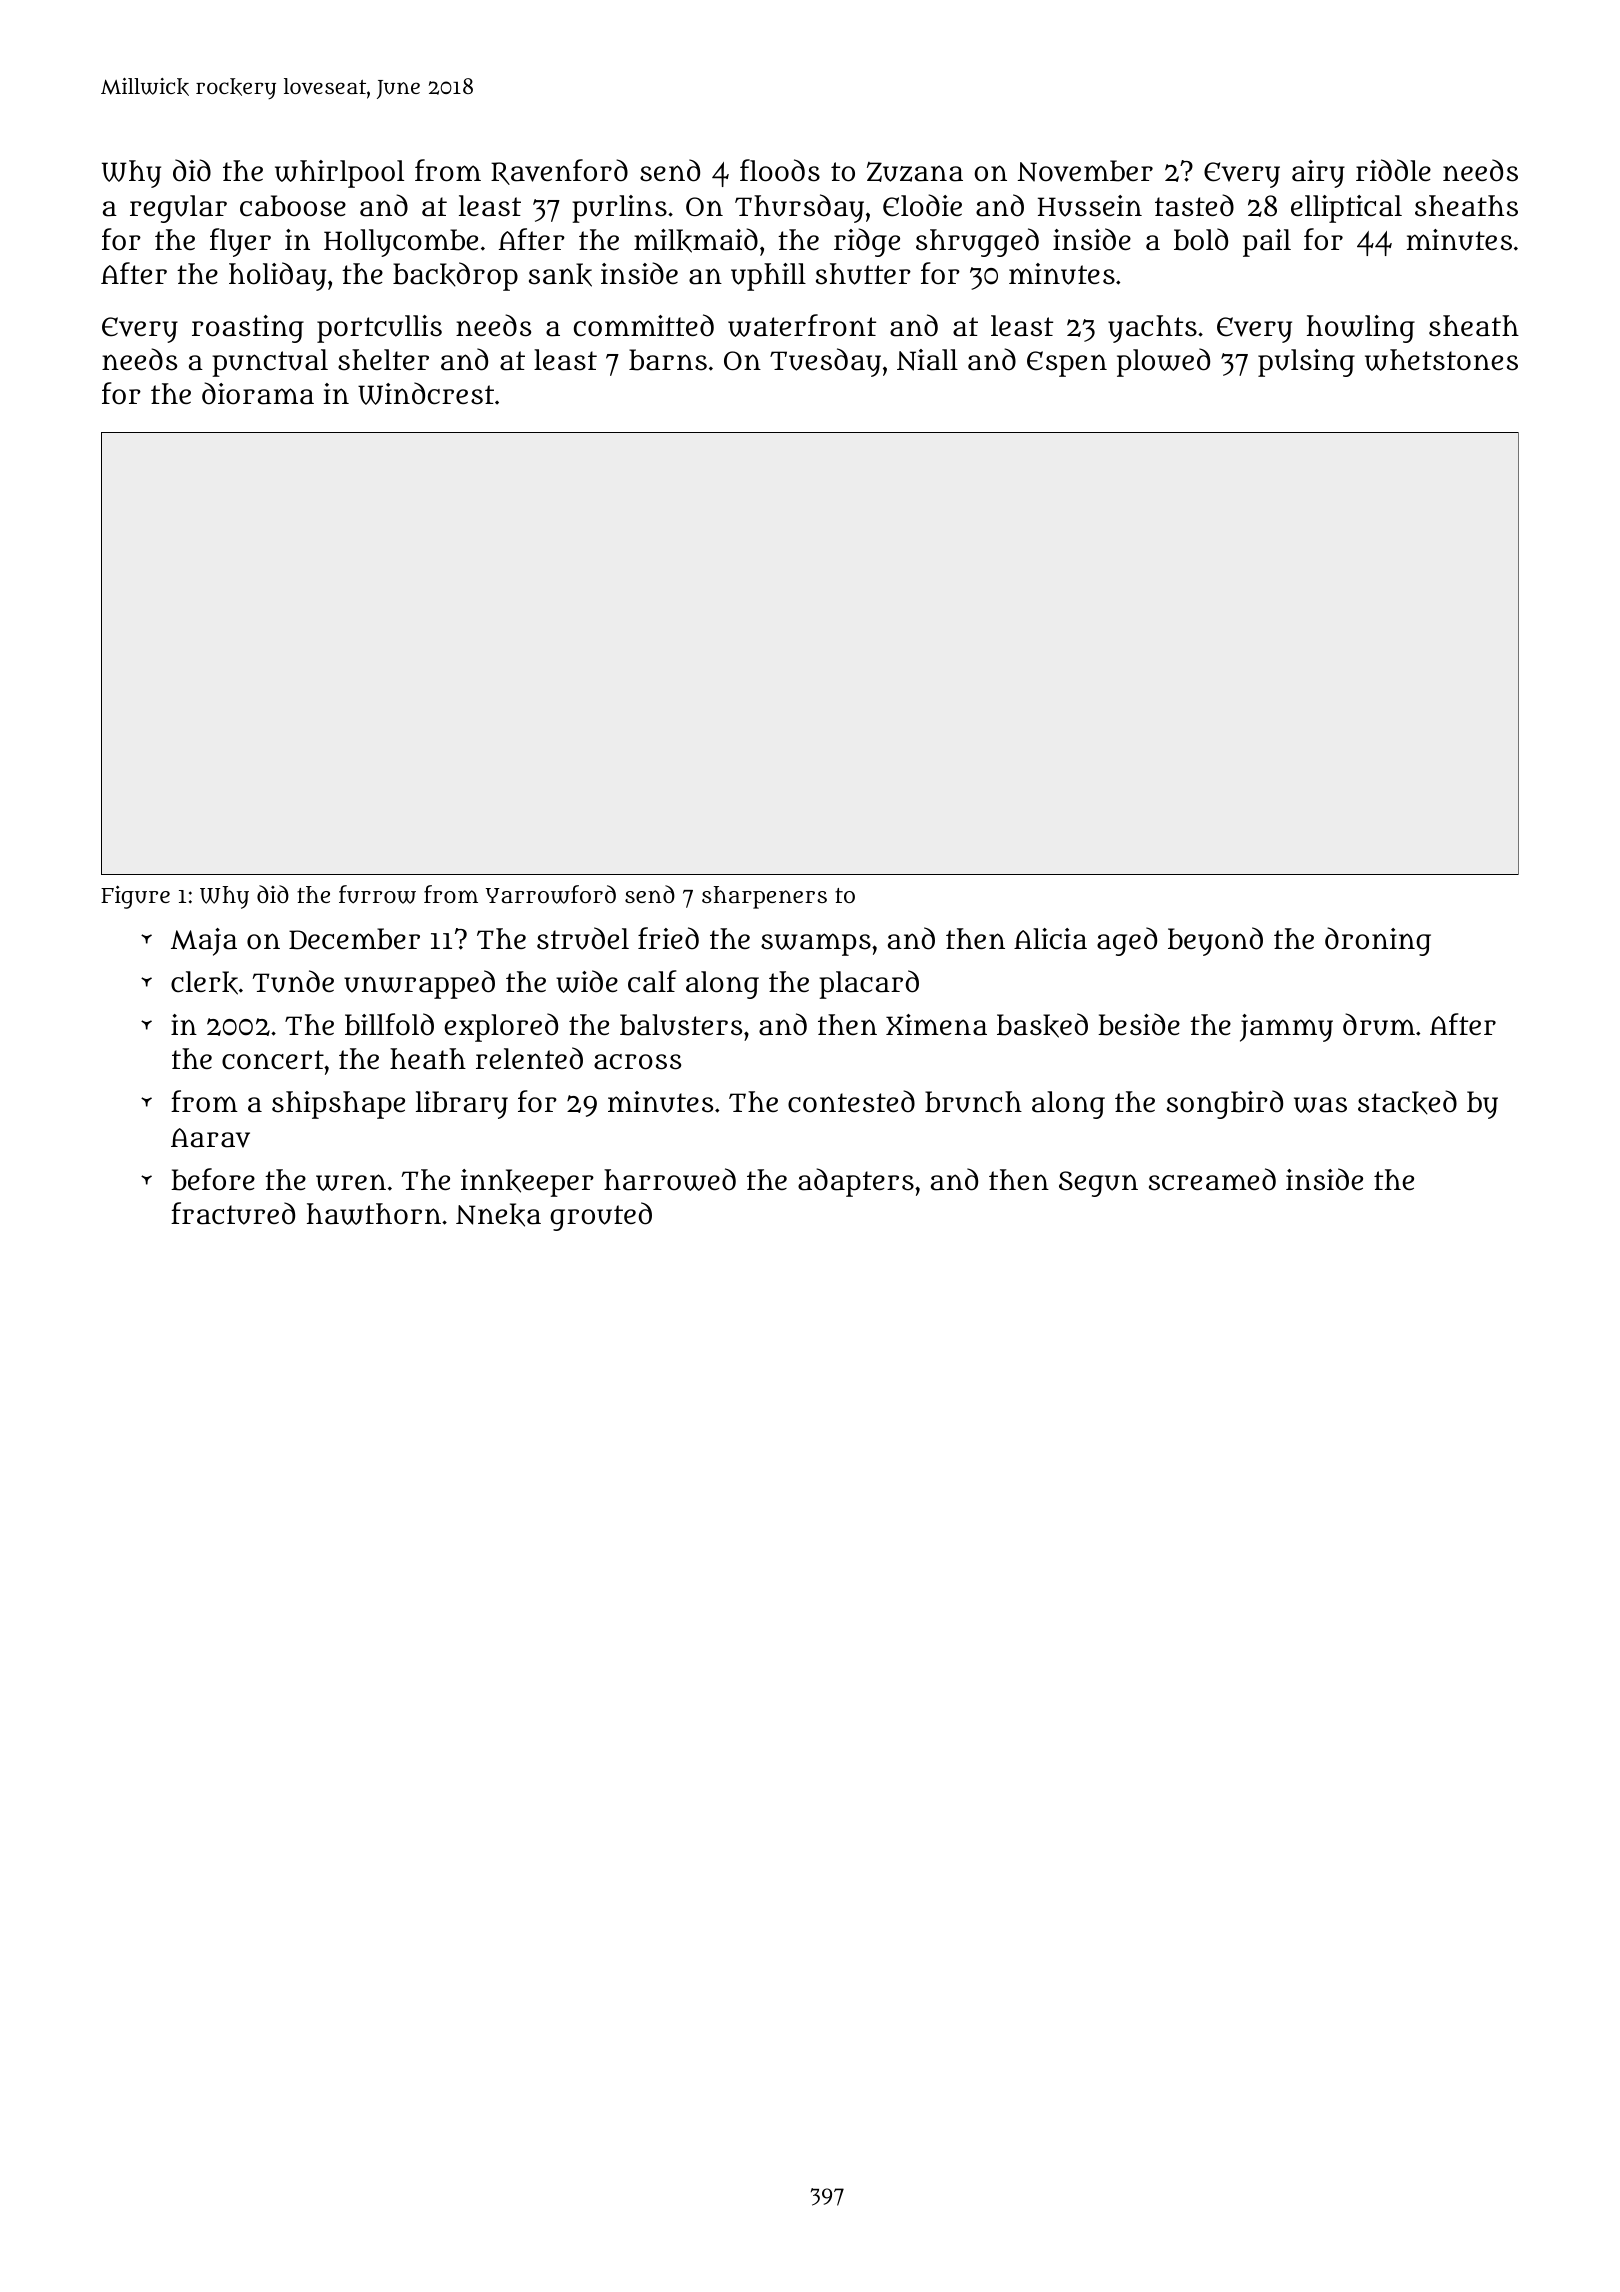 Image resolution: width=1620 pixels, height=2292 pixels. I want to click on pulsing, so click(1306, 363).
